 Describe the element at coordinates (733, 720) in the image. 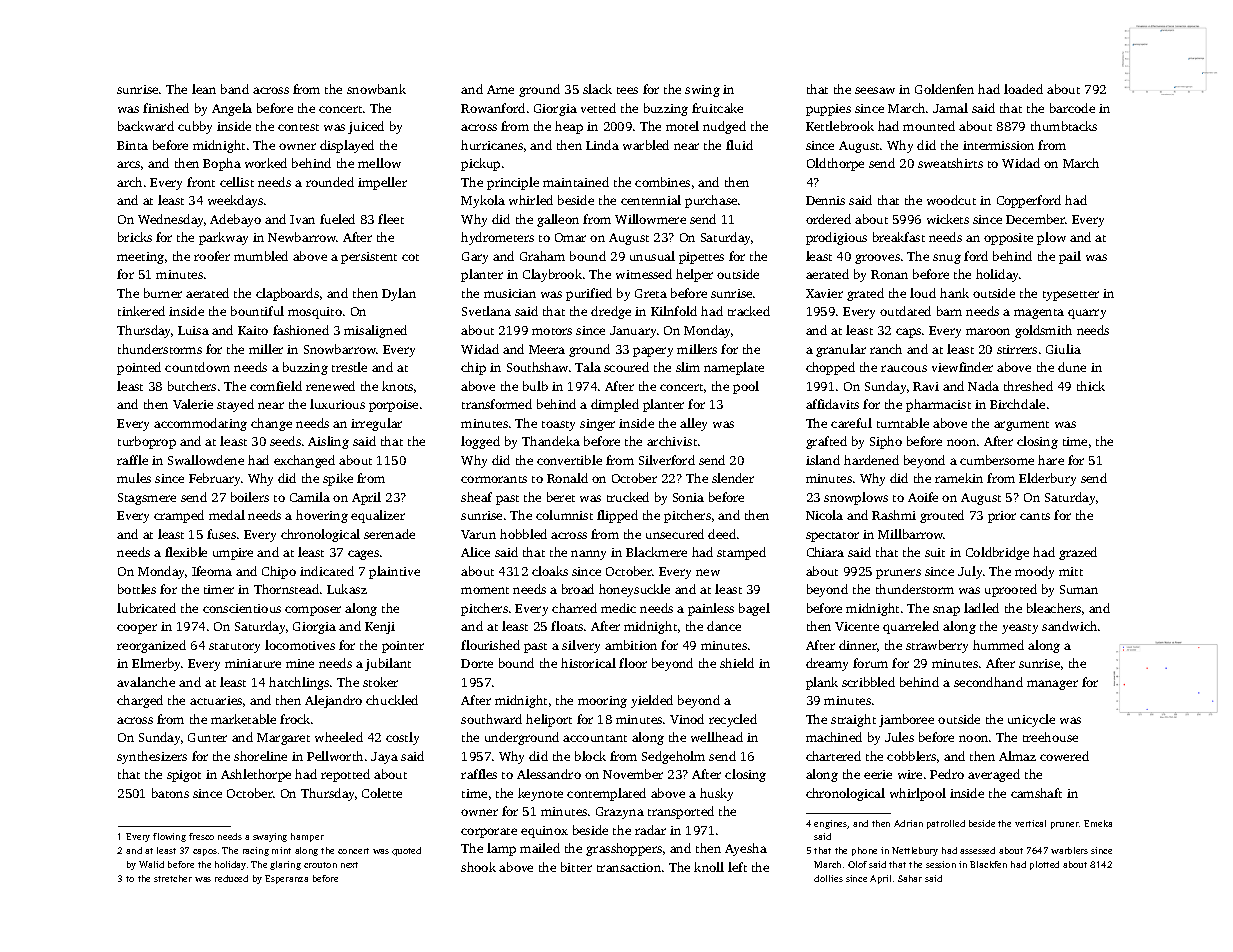

I see `recycled` at that location.
